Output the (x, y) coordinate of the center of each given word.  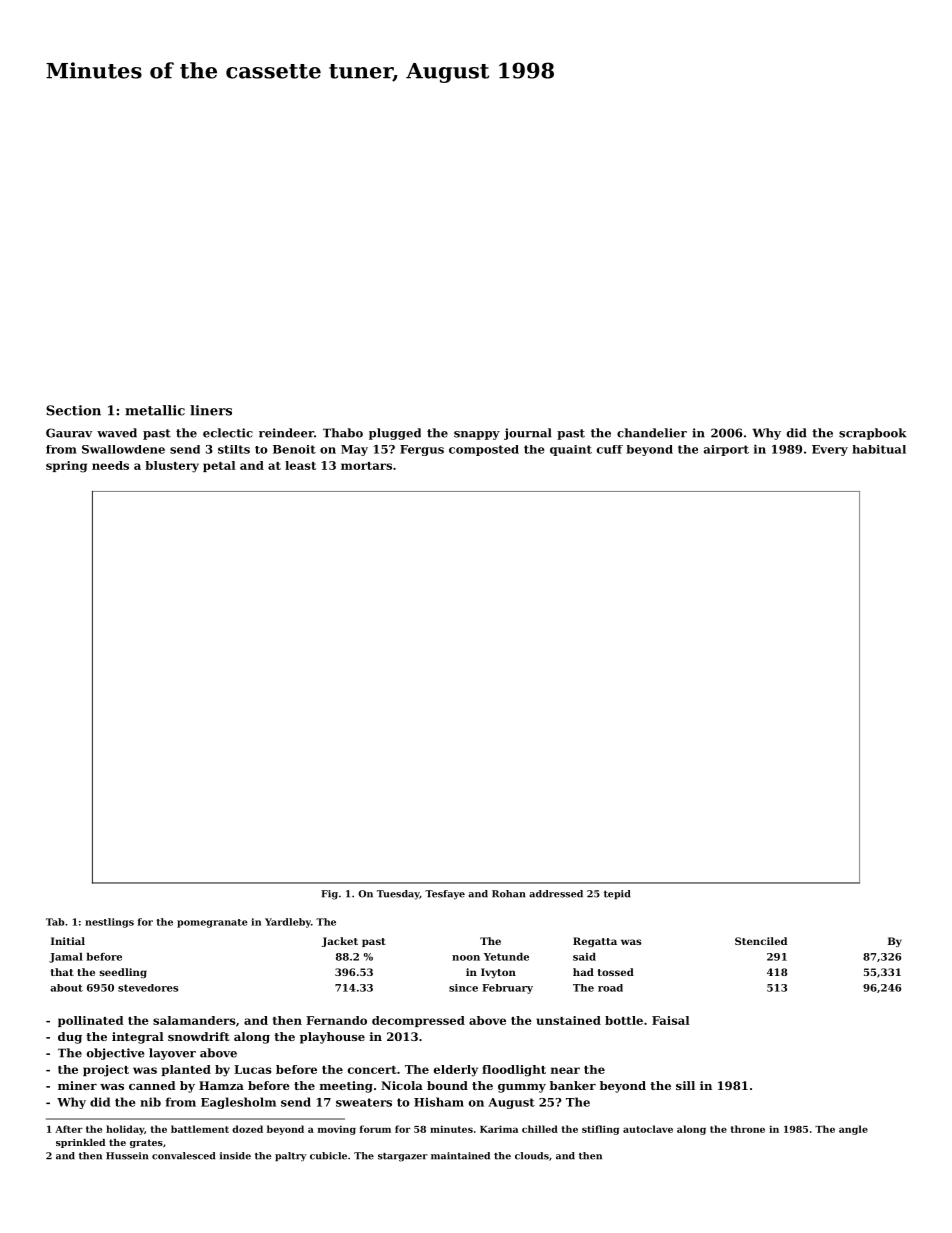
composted (484, 450)
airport (726, 450)
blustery (172, 467)
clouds (532, 1156)
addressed (556, 894)
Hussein (127, 1156)
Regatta (595, 942)
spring (66, 467)
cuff (610, 449)
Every (830, 450)
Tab (55, 922)
